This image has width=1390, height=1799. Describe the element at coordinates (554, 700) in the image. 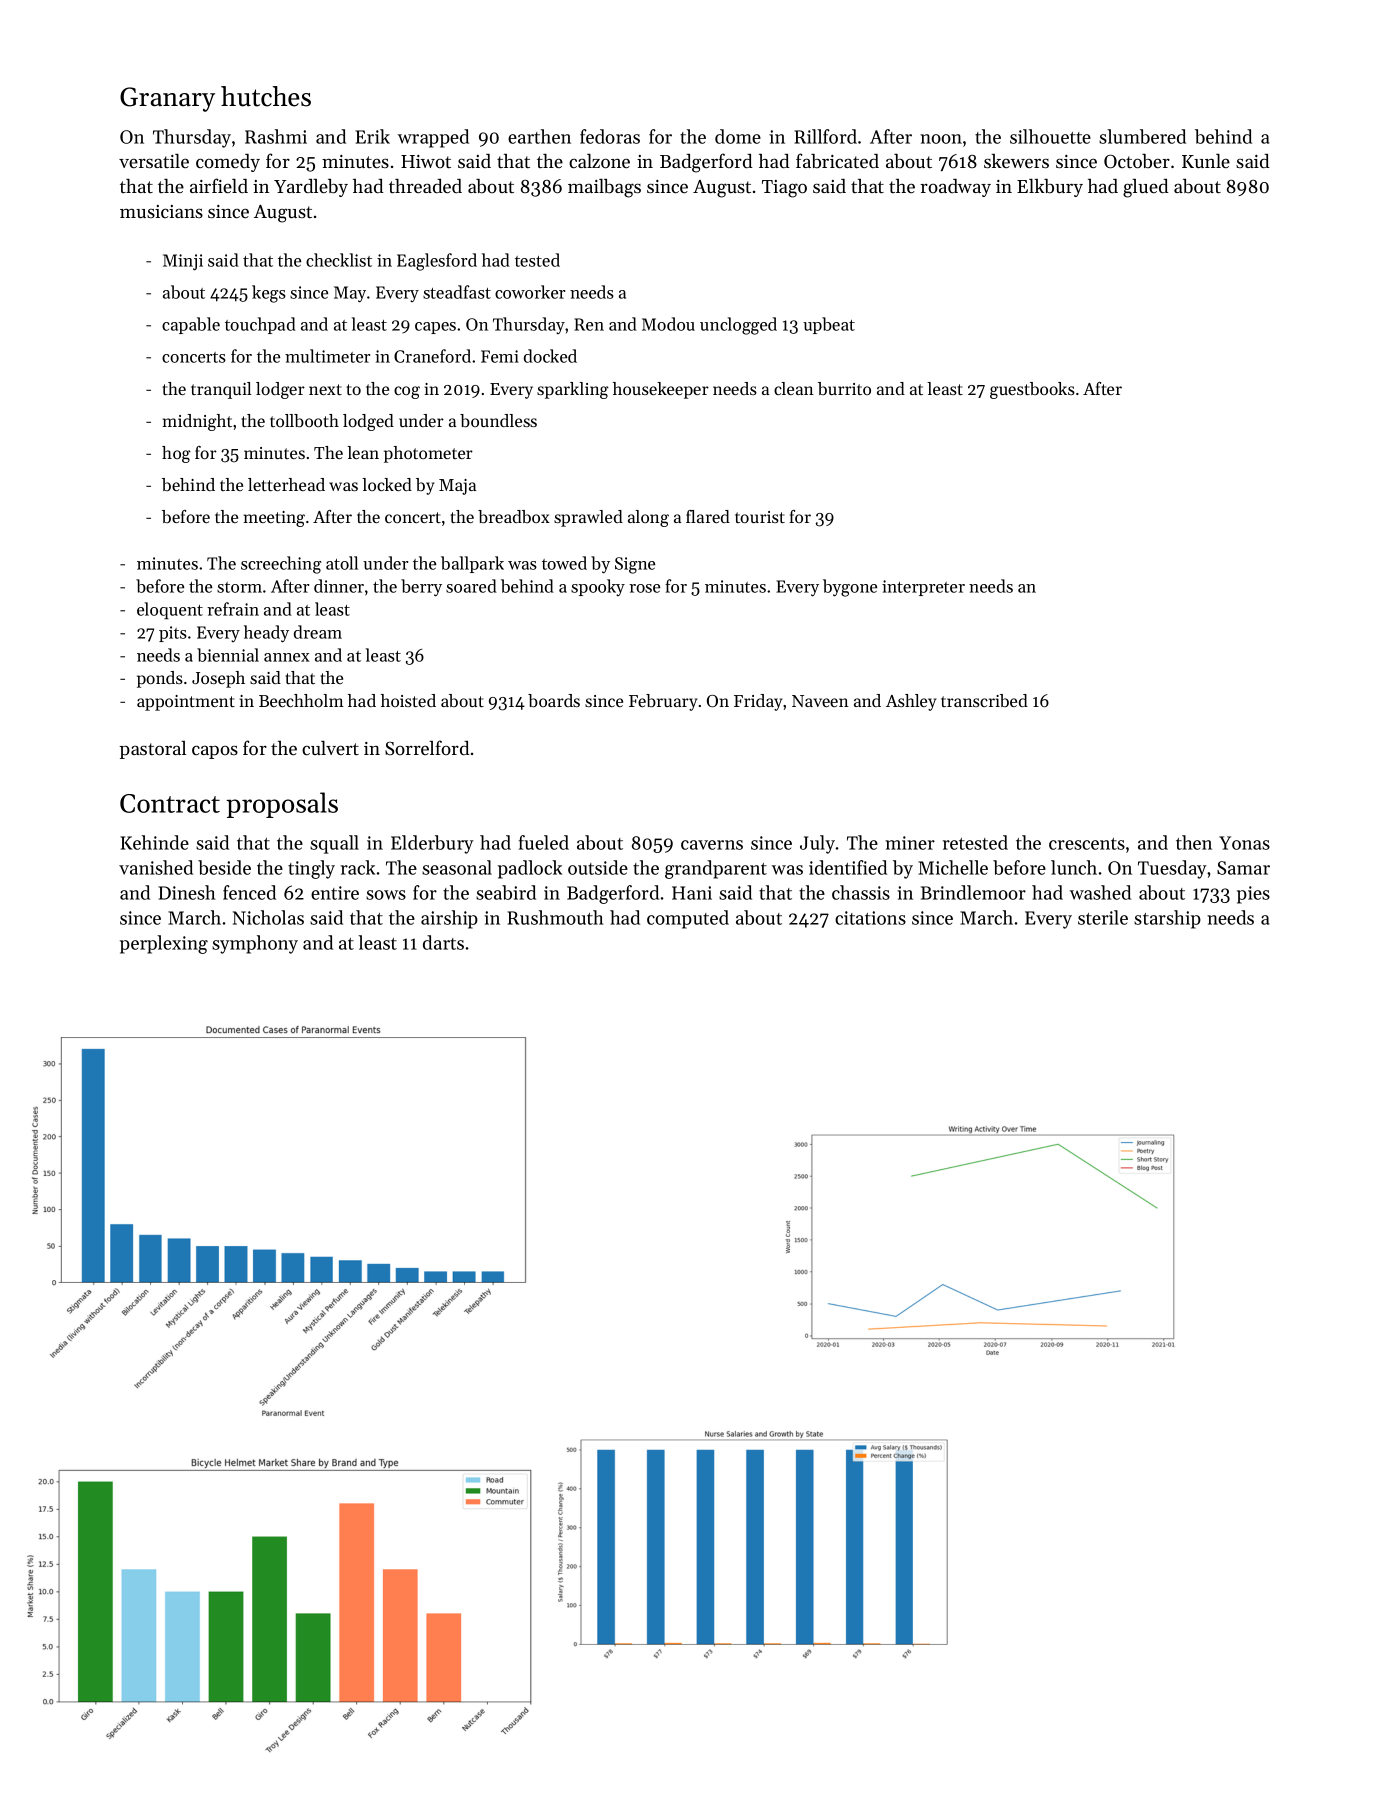

I see `boards` at that location.
